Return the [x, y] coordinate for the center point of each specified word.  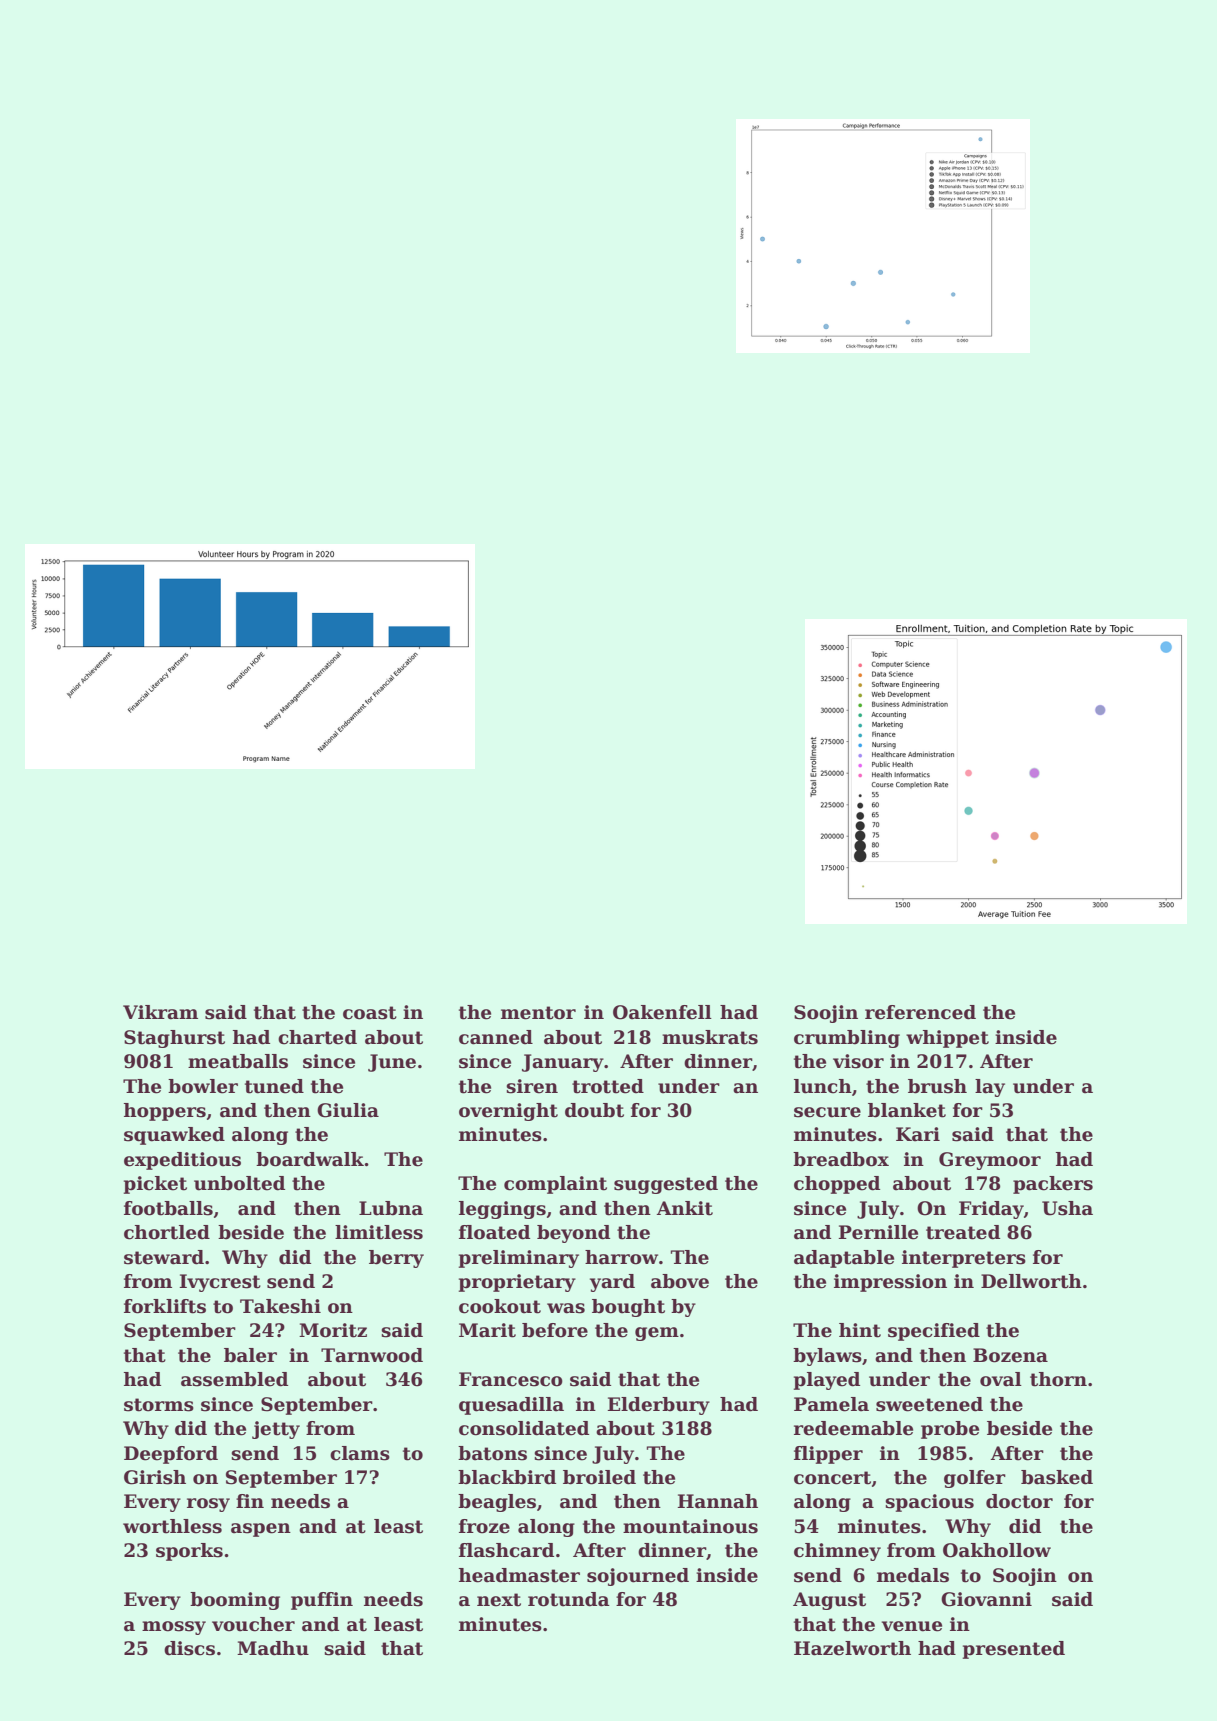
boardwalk [310, 1159]
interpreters [964, 1259]
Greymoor [990, 1161]
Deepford [171, 1455]
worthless [172, 1526]
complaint [555, 1185]
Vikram [160, 1012]
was [566, 1308]
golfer [975, 1479]
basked [1057, 1477]
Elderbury [659, 1406]
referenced [920, 1012]
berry [396, 1259]
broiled [599, 1477]
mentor [538, 1013]
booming [235, 1601]
